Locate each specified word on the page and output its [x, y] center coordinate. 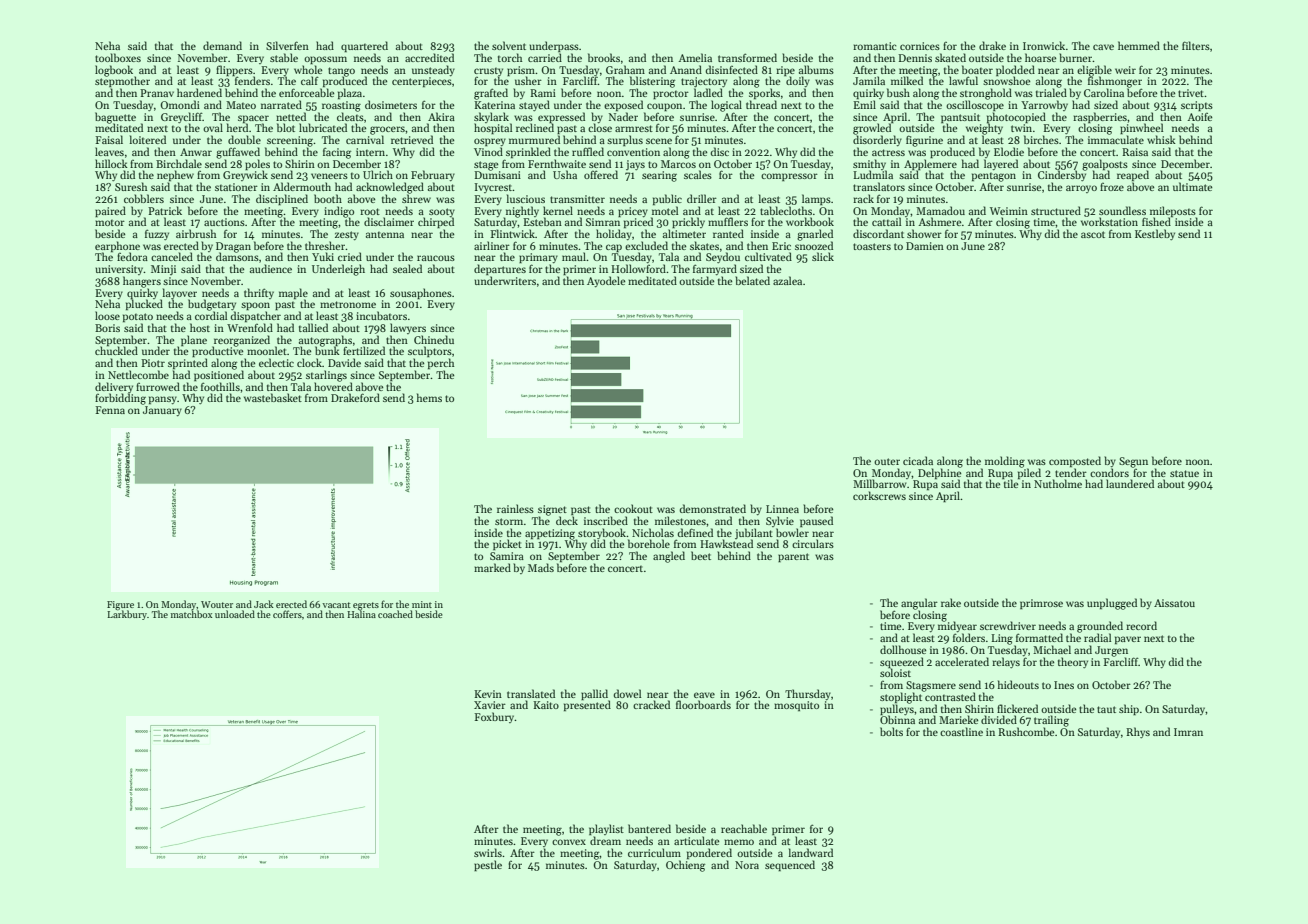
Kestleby [1155, 234]
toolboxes [118, 57]
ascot [1093, 234]
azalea [787, 280]
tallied [313, 327]
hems [429, 397]
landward [811, 852]
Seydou [723, 257]
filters [1196, 45]
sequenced [790, 865]
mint [422, 604]
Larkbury [127, 615]
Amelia [695, 57]
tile [1011, 484]
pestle [488, 865]
